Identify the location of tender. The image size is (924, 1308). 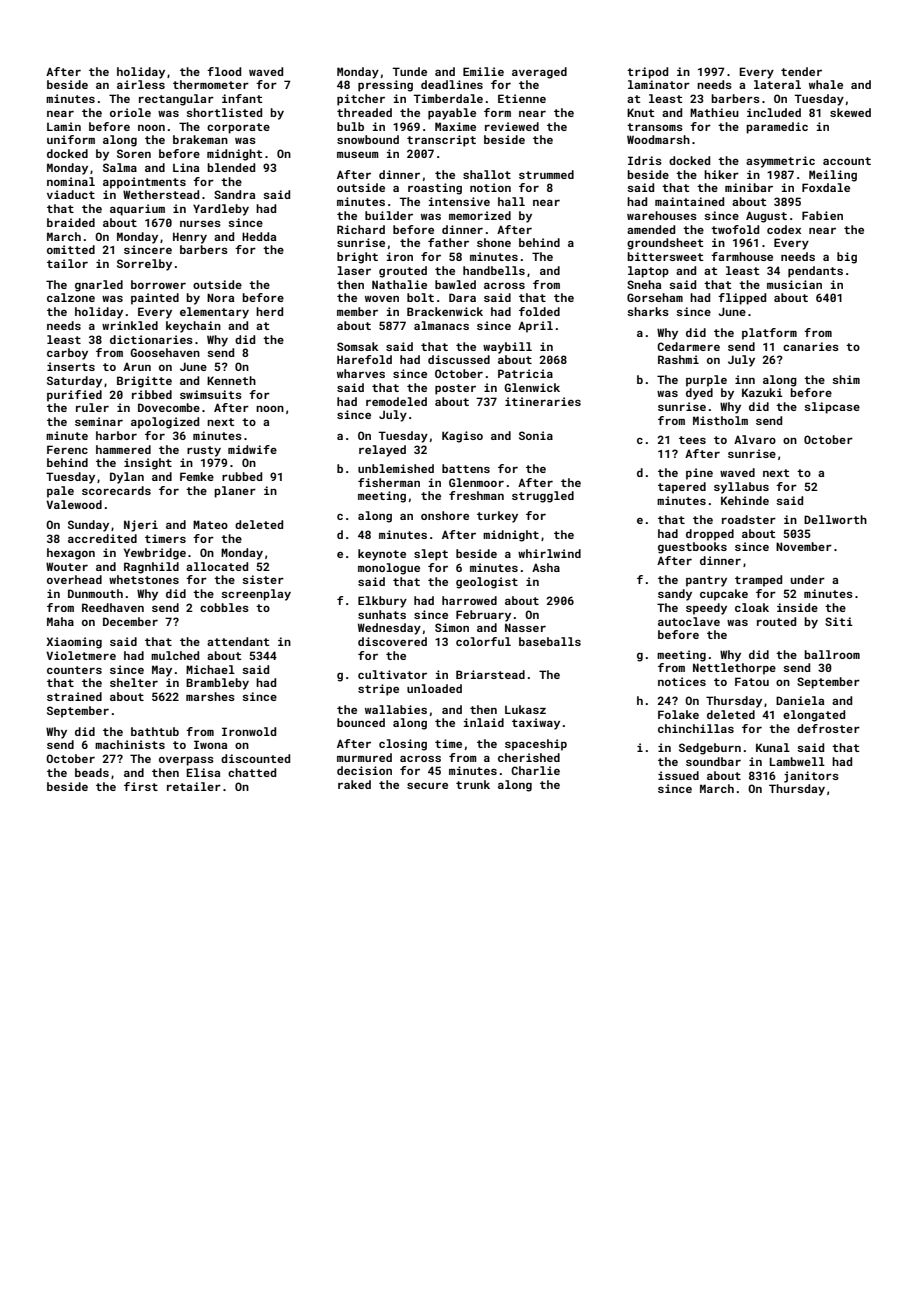
(801, 71).
